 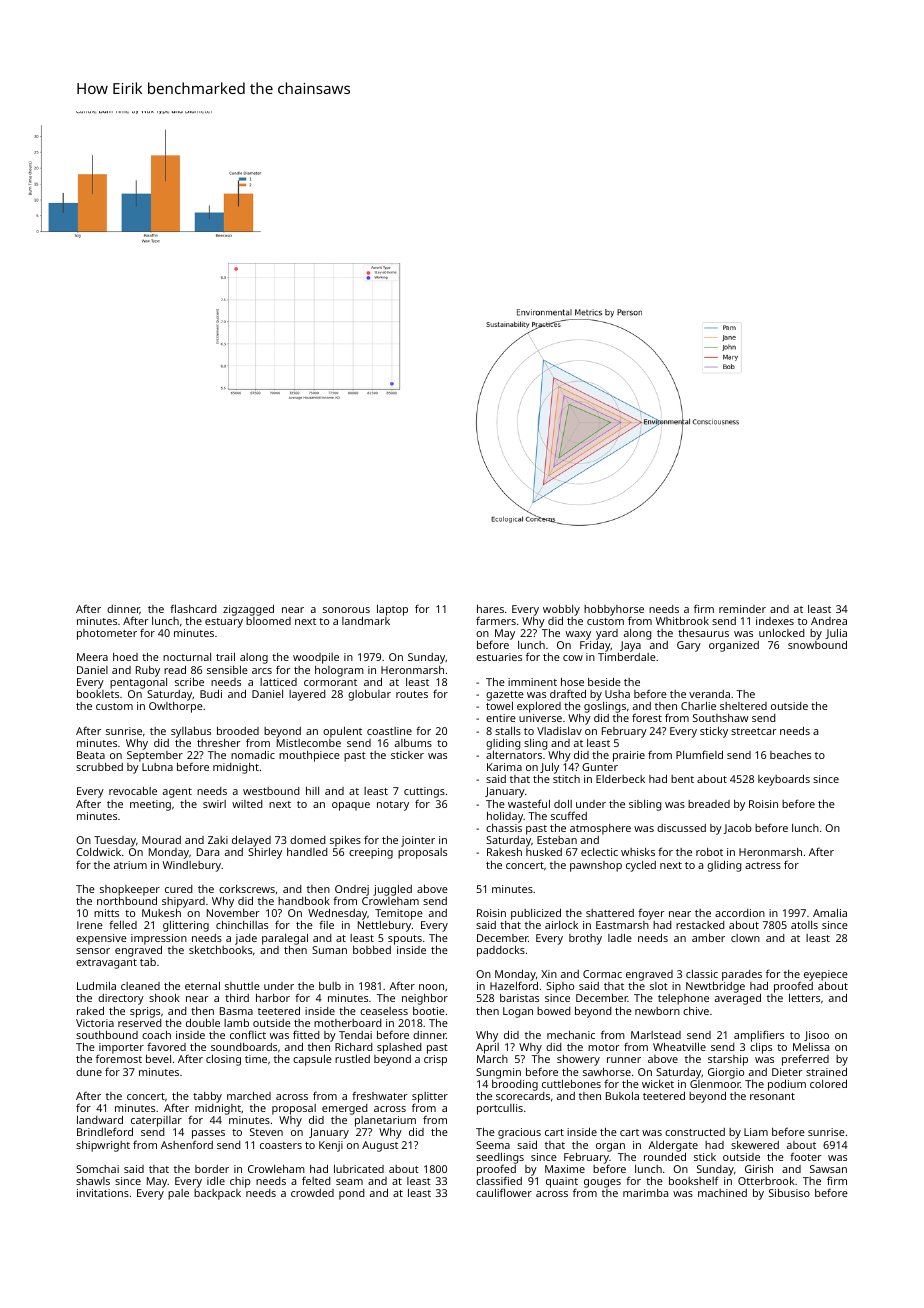 What do you see at coordinates (753, 731) in the page?
I see `streetcar` at bounding box center [753, 731].
